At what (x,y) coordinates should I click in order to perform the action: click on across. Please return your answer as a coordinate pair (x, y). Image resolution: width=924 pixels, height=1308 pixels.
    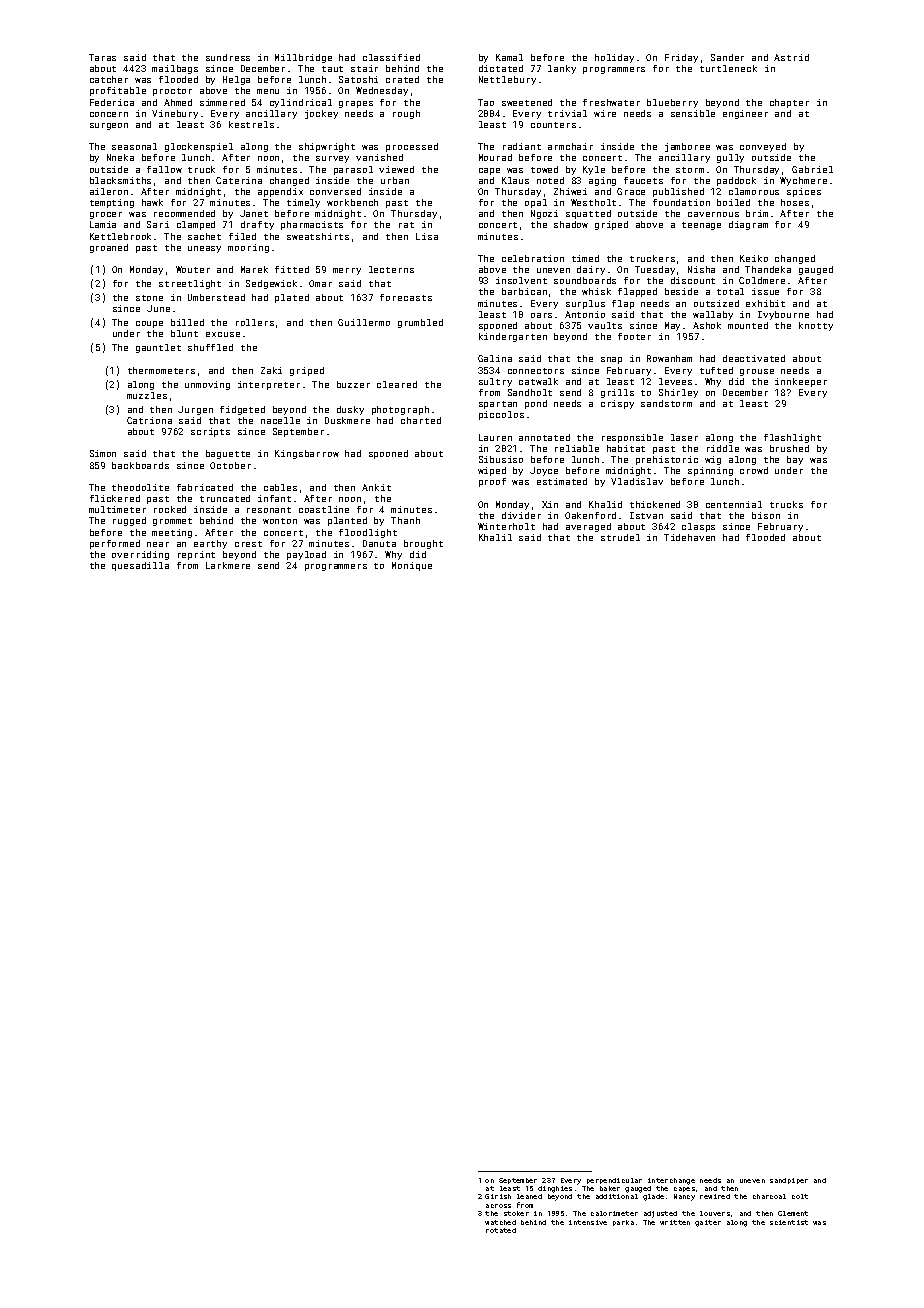
    Looking at the image, I should click on (498, 1206).
